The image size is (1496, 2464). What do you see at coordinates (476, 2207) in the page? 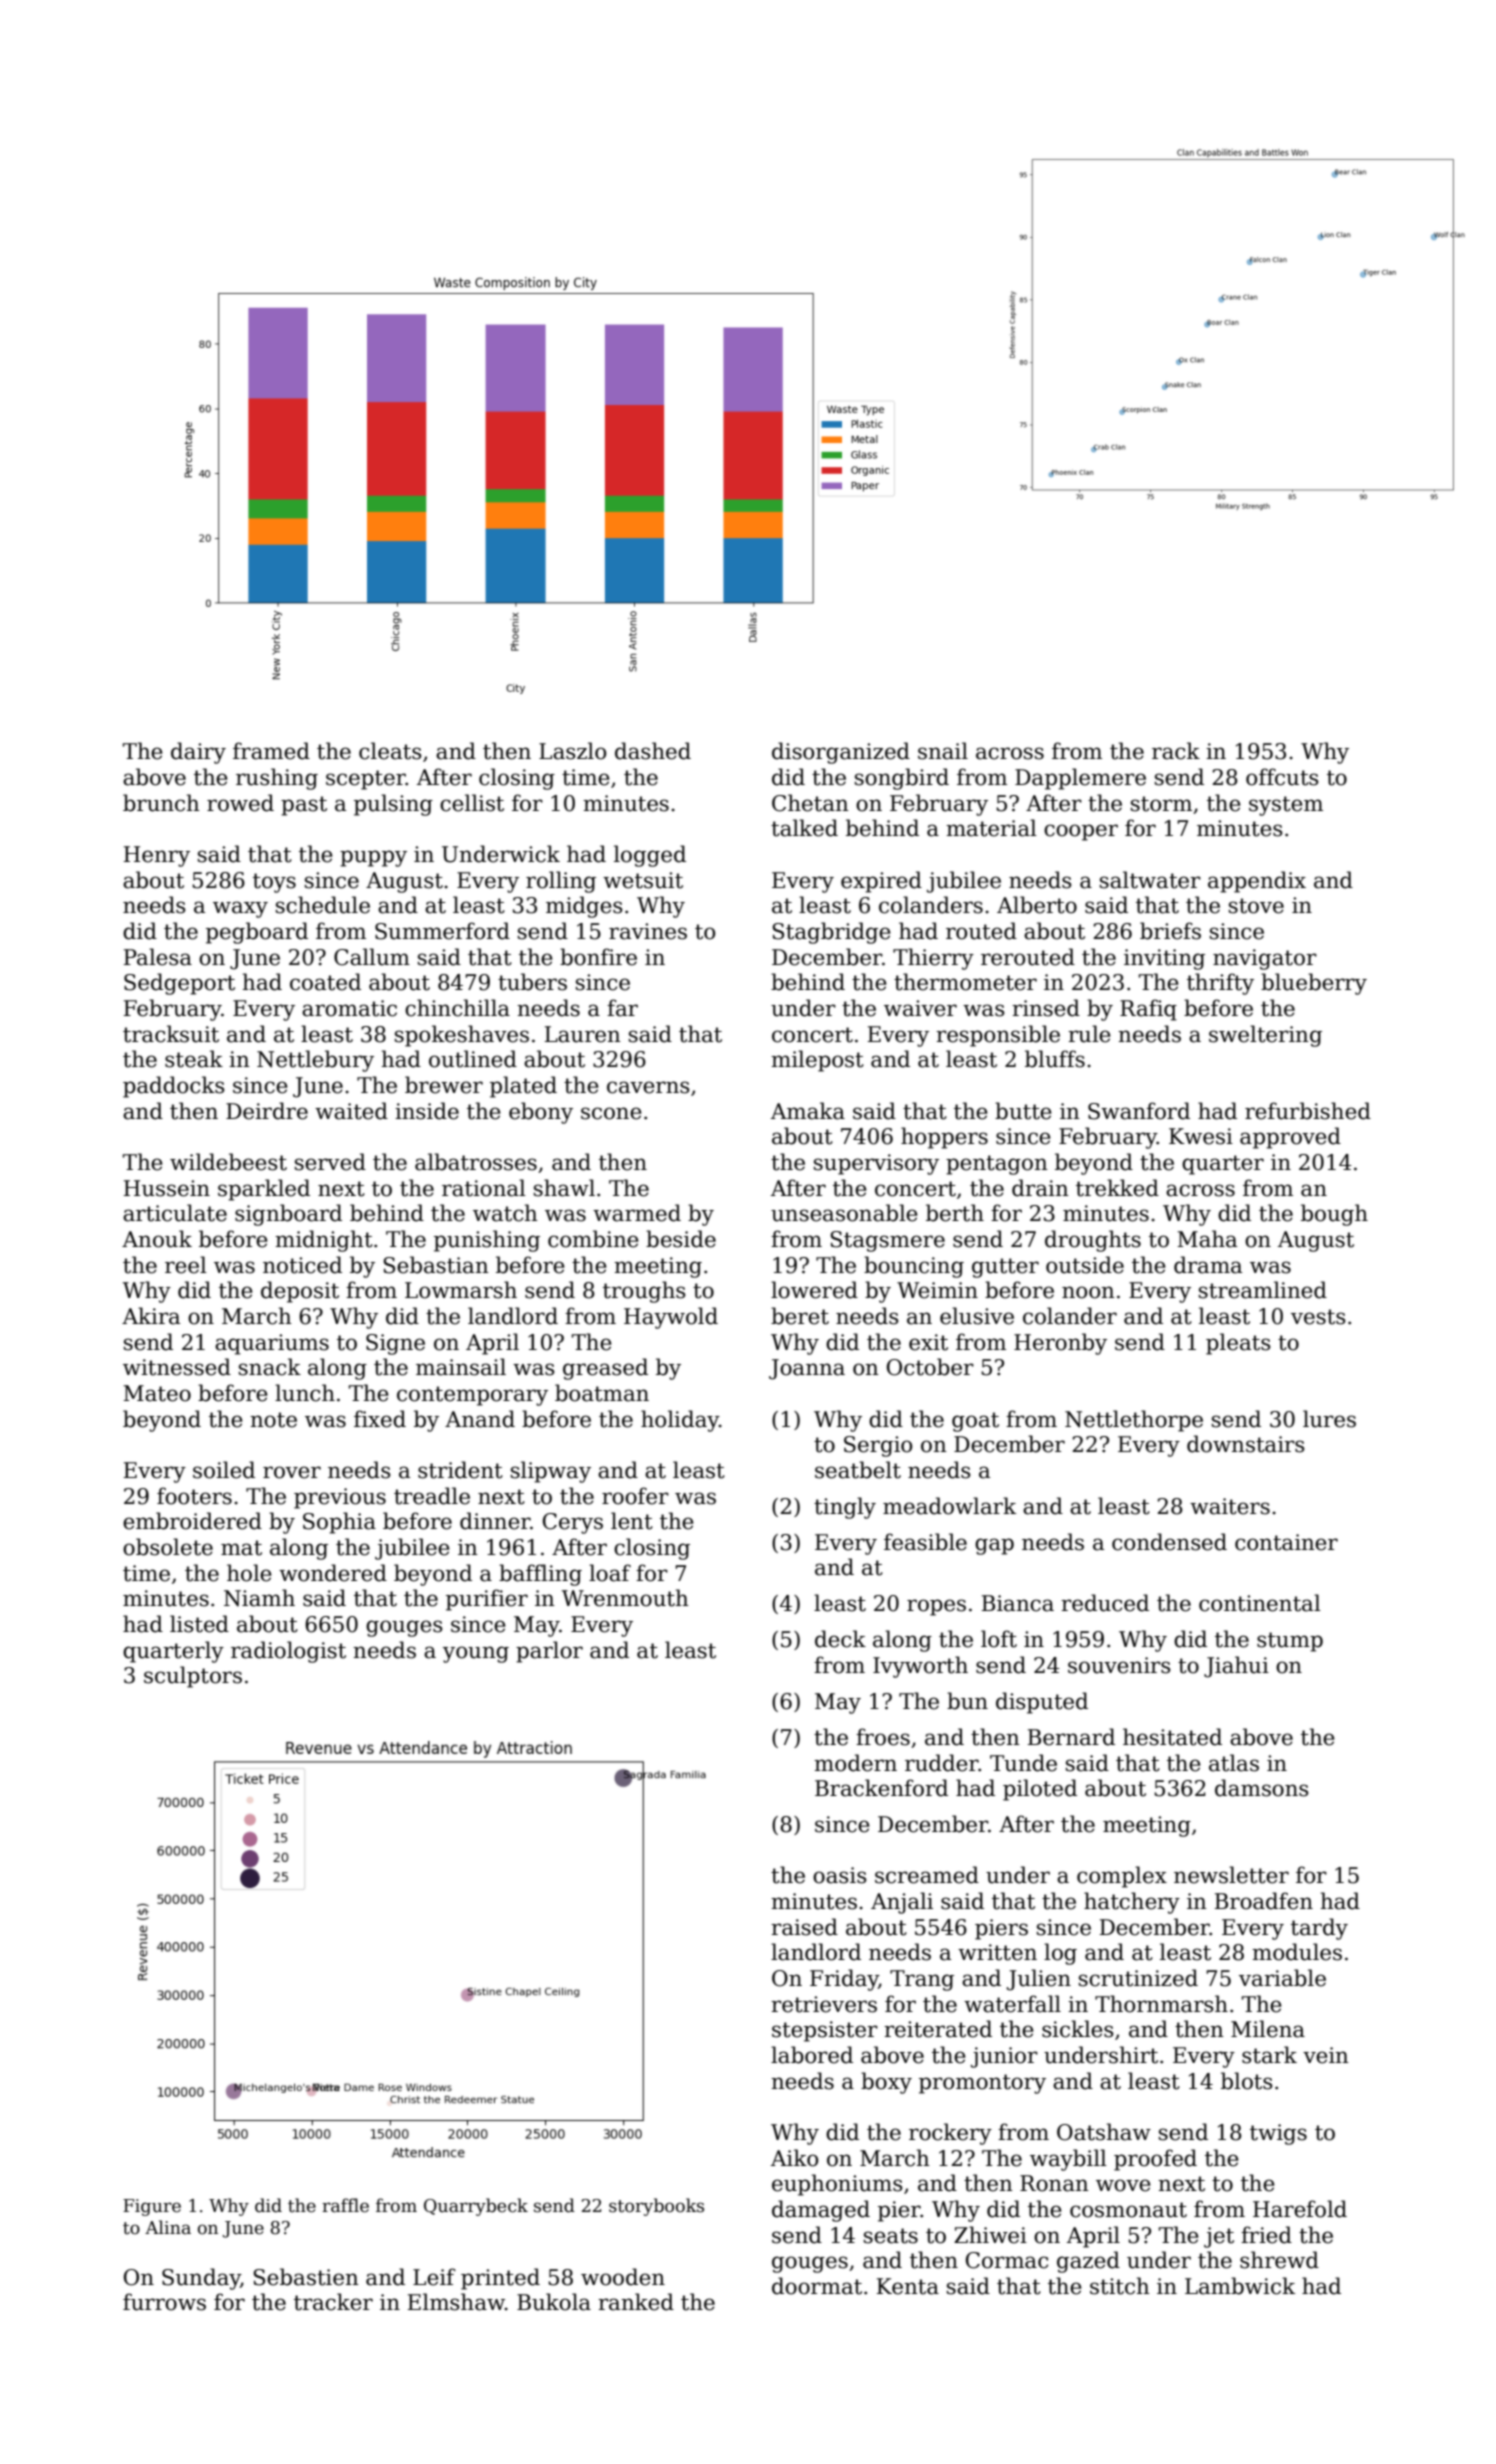
I see `Quarrybeck` at bounding box center [476, 2207].
